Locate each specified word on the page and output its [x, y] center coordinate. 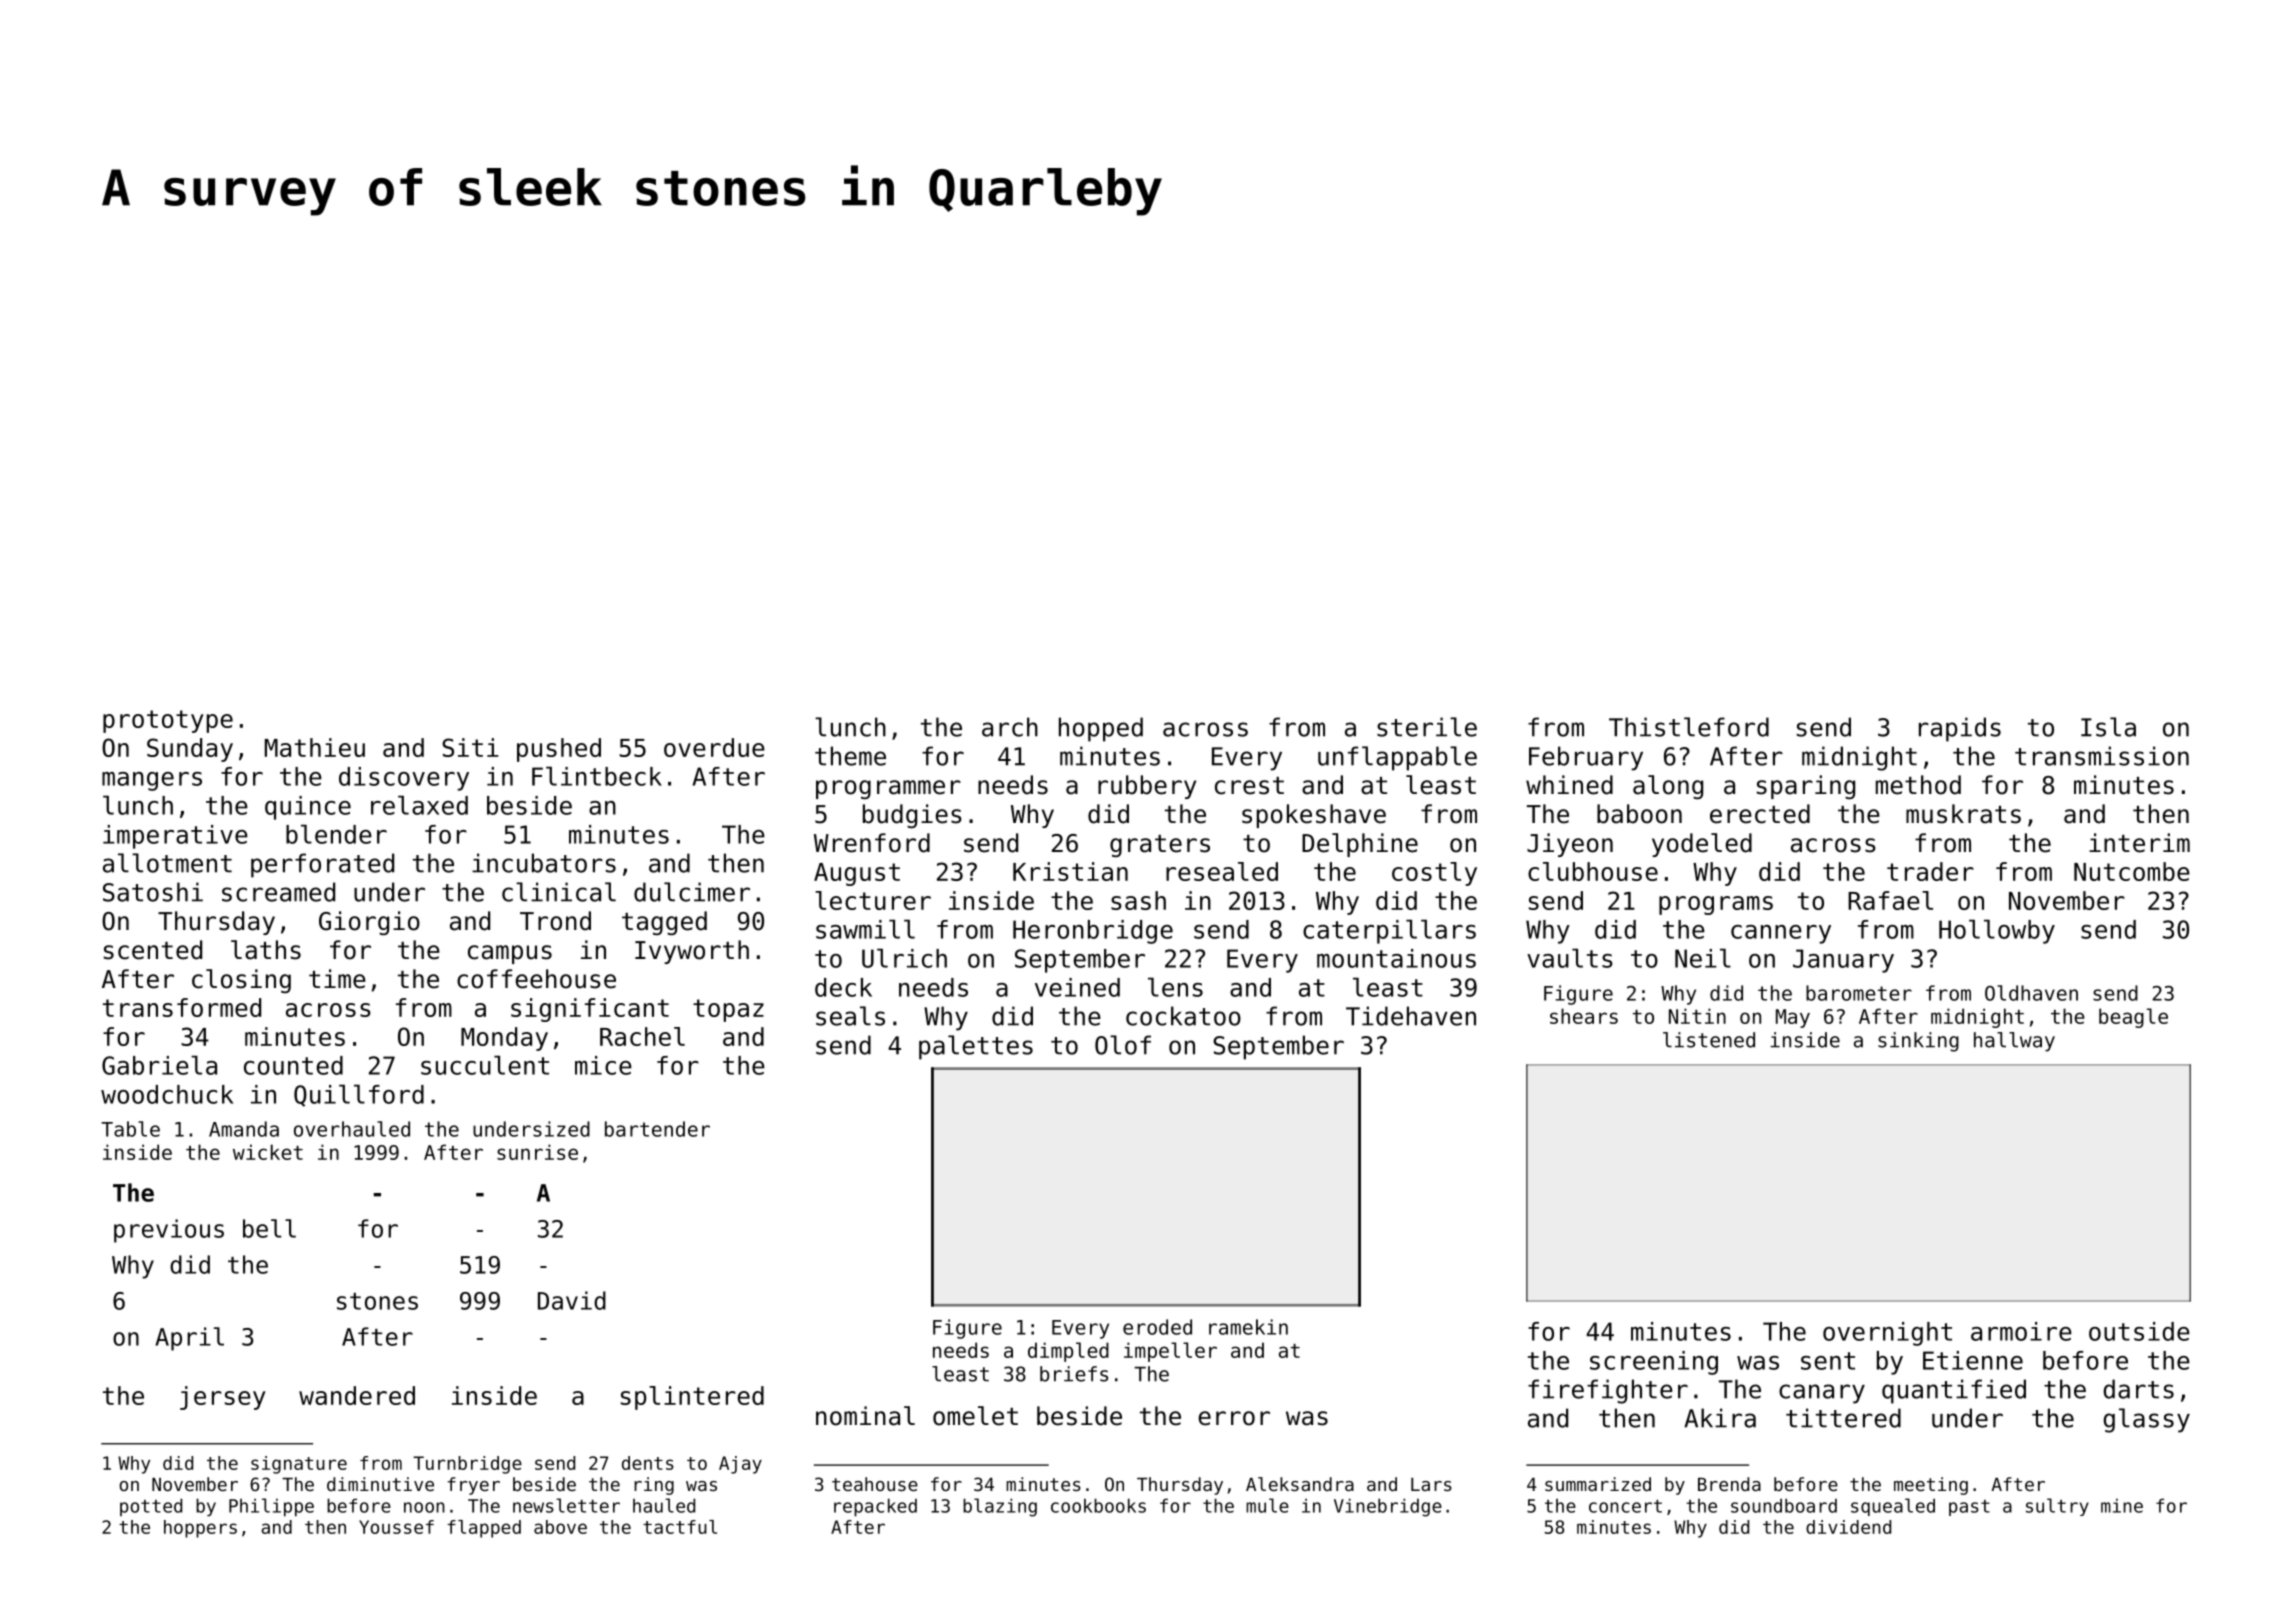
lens [1175, 987]
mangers [152, 781]
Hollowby [1997, 931]
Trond [555, 921]
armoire [2021, 1331]
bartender [657, 1129]
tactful [680, 1527]
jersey [223, 1398]
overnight [1887, 1334]
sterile [1427, 727]
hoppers [200, 1529]
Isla [2108, 727]
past [1969, 1508]
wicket [268, 1152]
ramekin [1248, 1327]
